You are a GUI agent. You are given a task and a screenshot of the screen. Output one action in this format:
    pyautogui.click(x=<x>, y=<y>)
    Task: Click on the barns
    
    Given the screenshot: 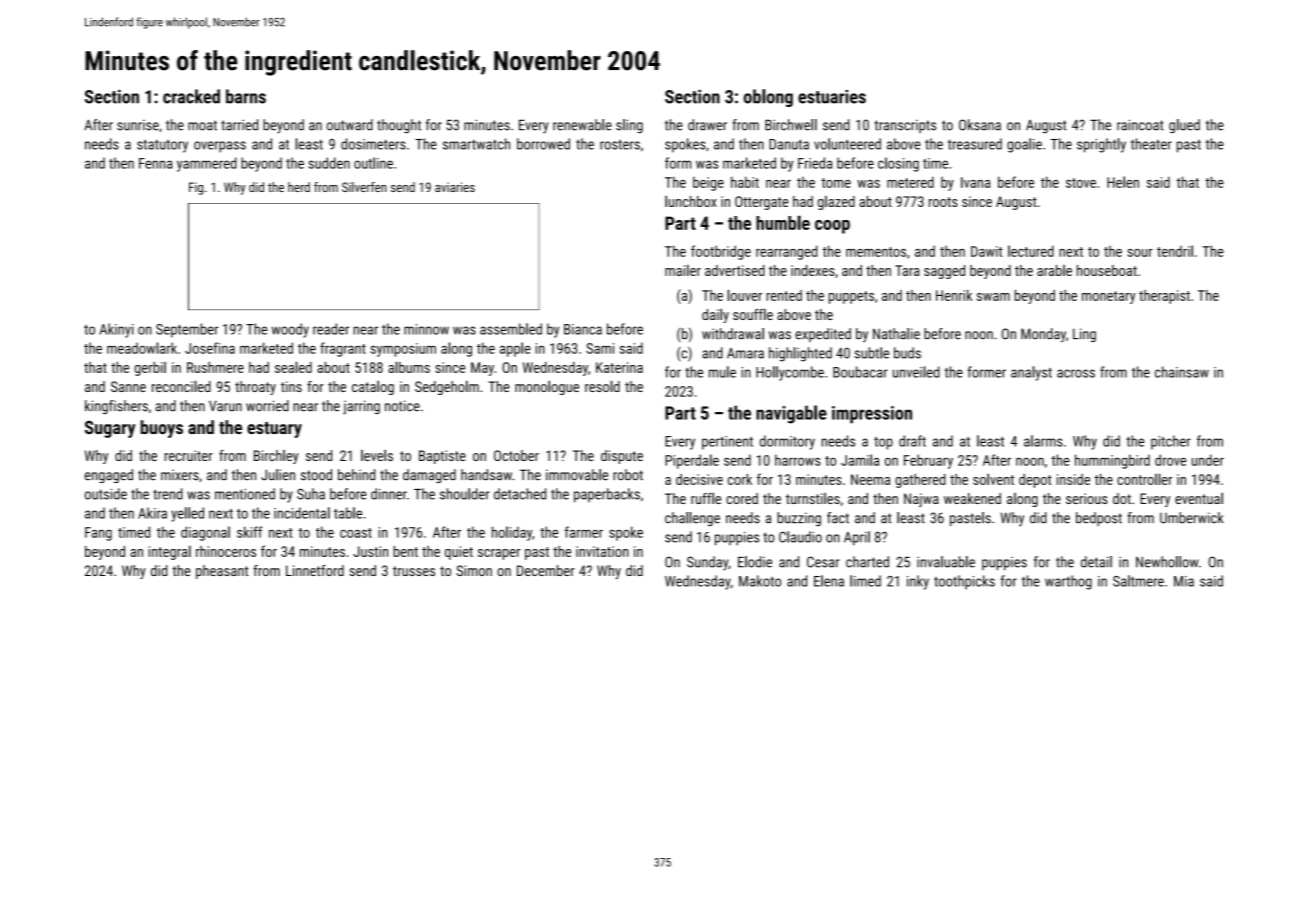 What is the action you would take?
    pyautogui.click(x=246, y=96)
